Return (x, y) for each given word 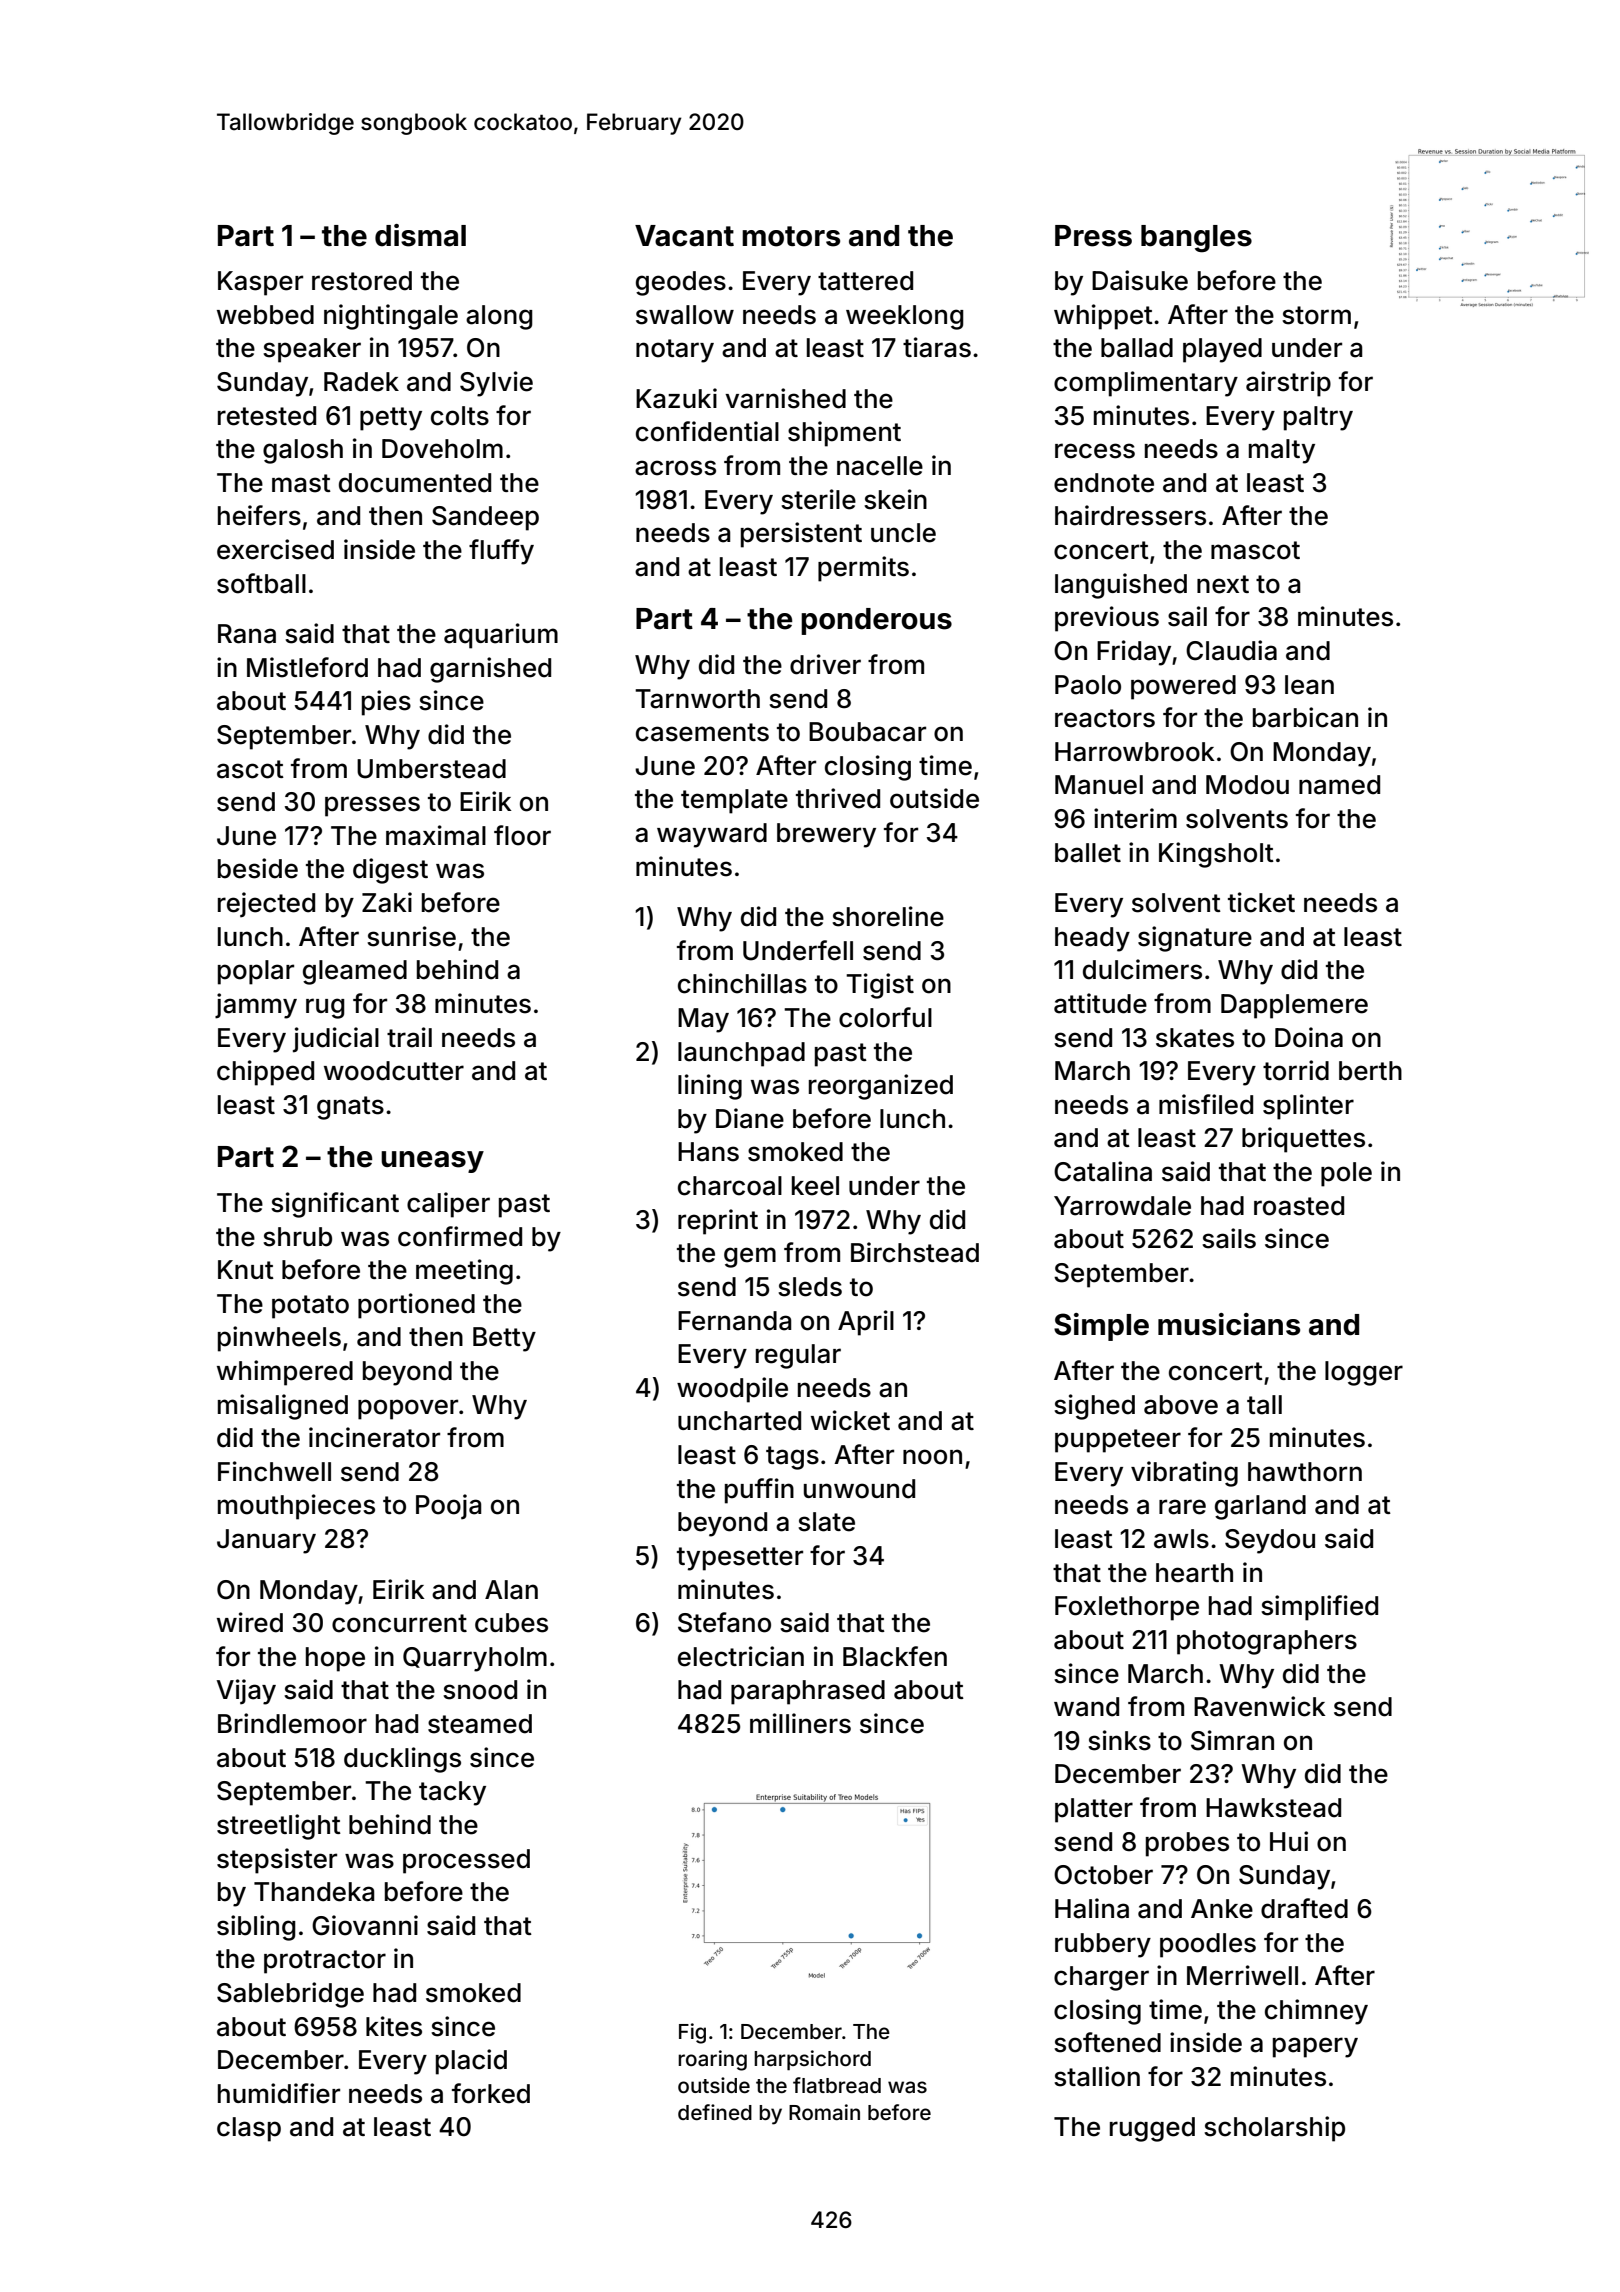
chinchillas (742, 983)
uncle (903, 533)
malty (1282, 451)
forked (491, 2093)
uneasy (432, 1162)
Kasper (260, 283)
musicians (1229, 1324)
